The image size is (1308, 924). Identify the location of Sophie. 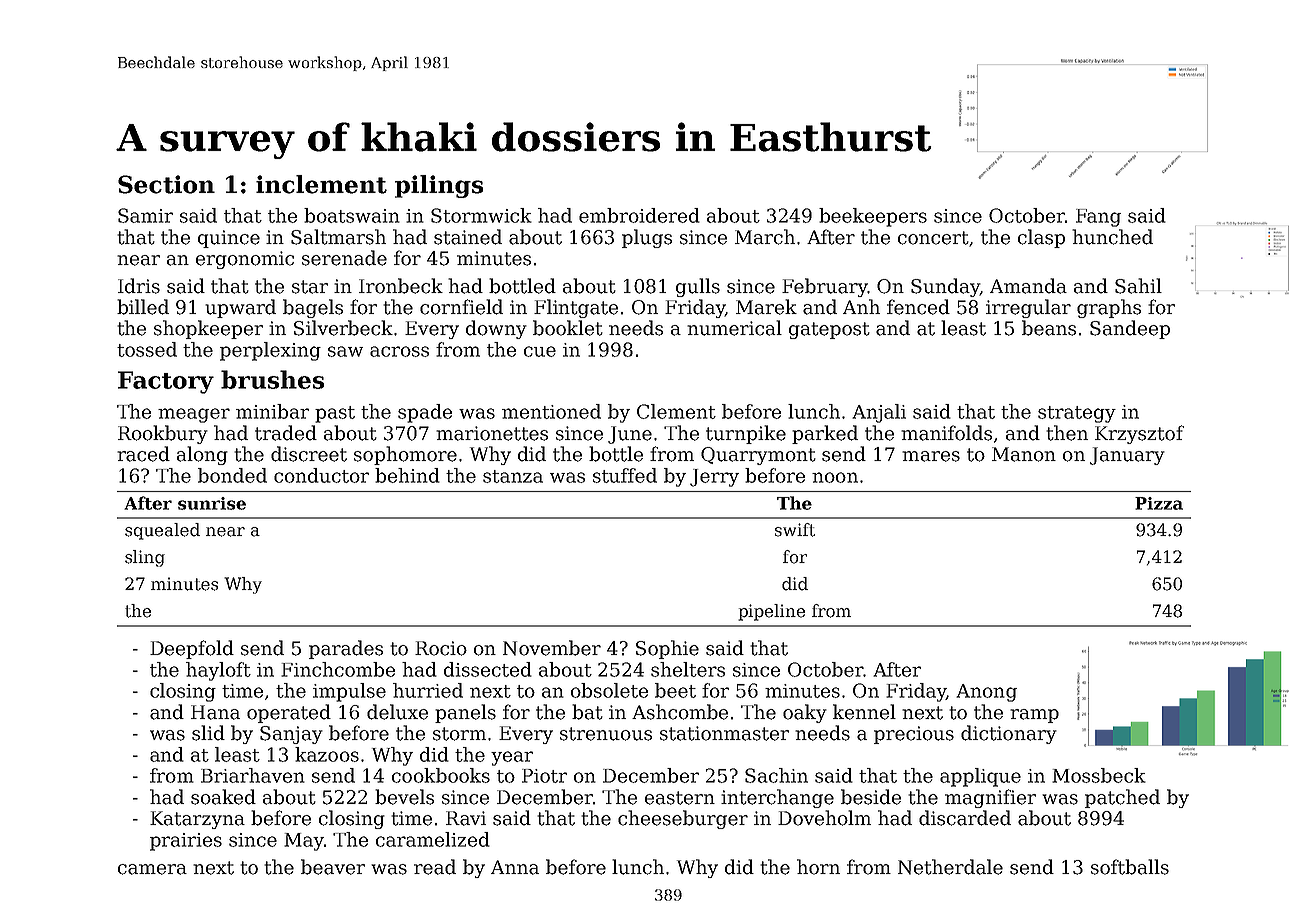
(667, 649).
